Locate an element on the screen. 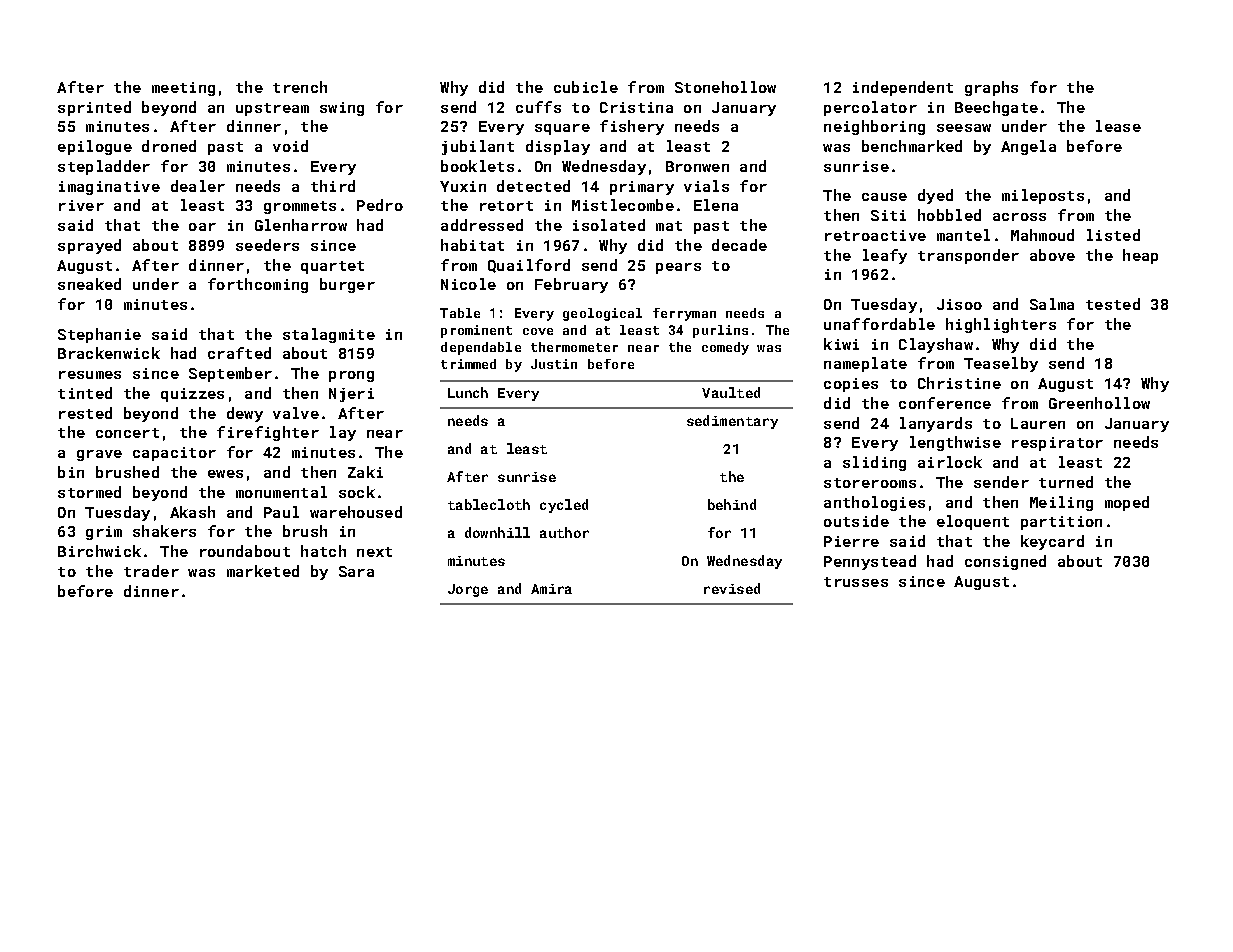 The image size is (1233, 952). lease is located at coordinates (1118, 126).
